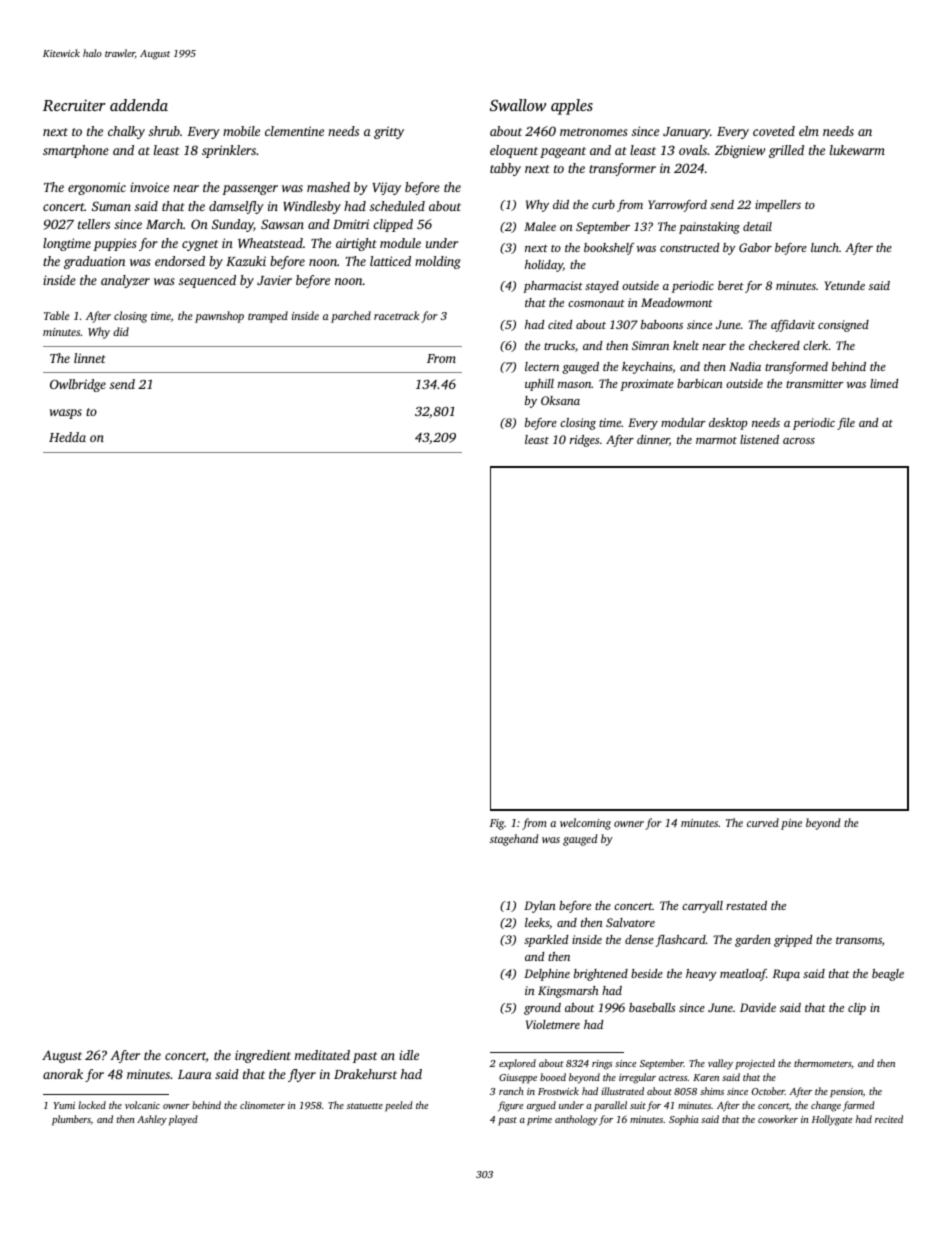 This screenshot has width=952, height=1233. I want to click on anorak, so click(63, 1074).
